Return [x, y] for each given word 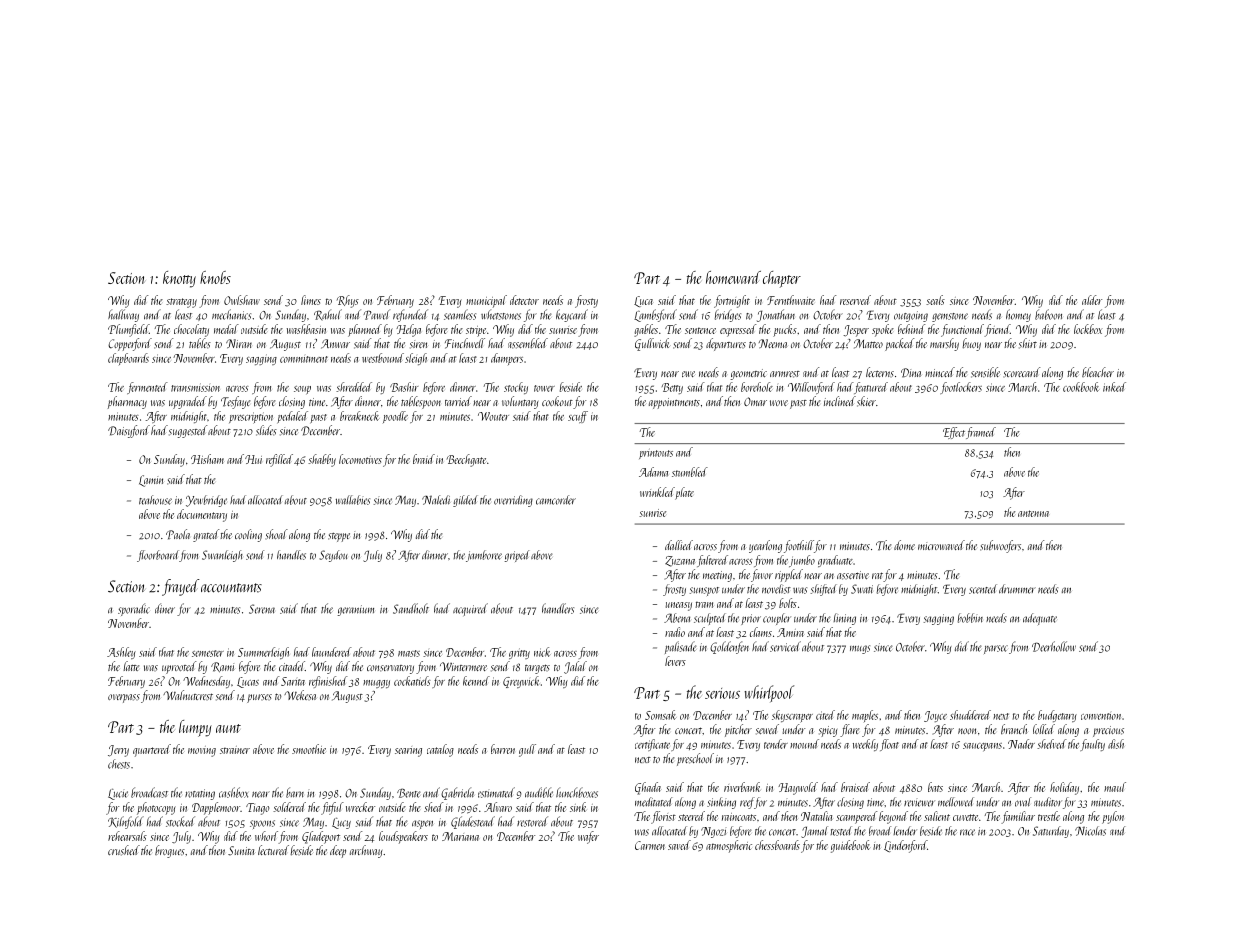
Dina [911, 372]
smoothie [309, 749]
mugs [860, 649]
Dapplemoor [216, 808]
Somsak [661, 715]
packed [899, 344]
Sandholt [411, 608]
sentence [700, 330]
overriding [513, 501]
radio [675, 632]
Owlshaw [242, 300]
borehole [757, 387]
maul [1115, 787]
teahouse [155, 500]
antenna [1033, 513]
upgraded [188, 402]
